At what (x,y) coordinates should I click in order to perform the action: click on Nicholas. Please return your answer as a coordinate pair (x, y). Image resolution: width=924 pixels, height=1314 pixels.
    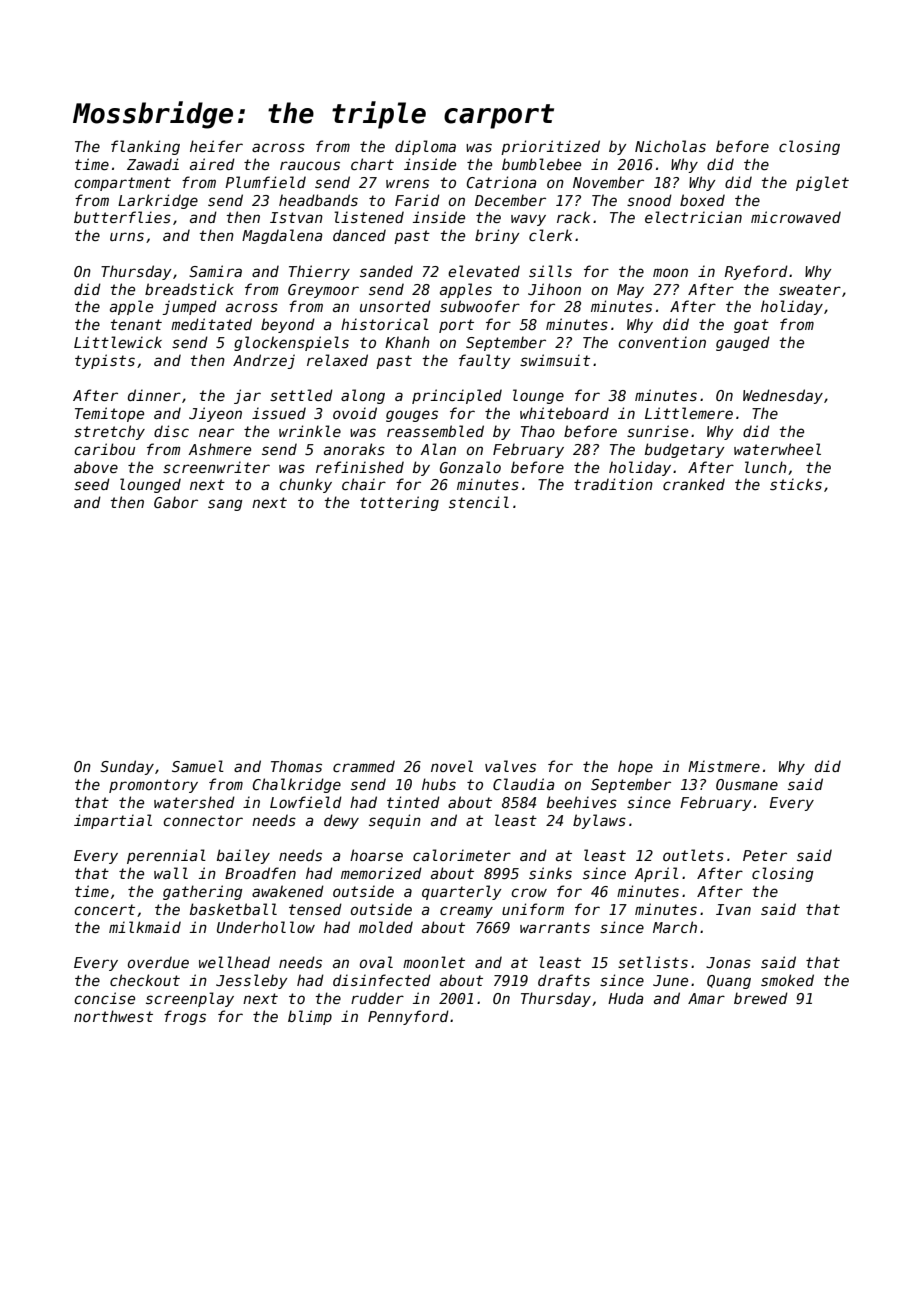
    Looking at the image, I should click on (670, 146).
